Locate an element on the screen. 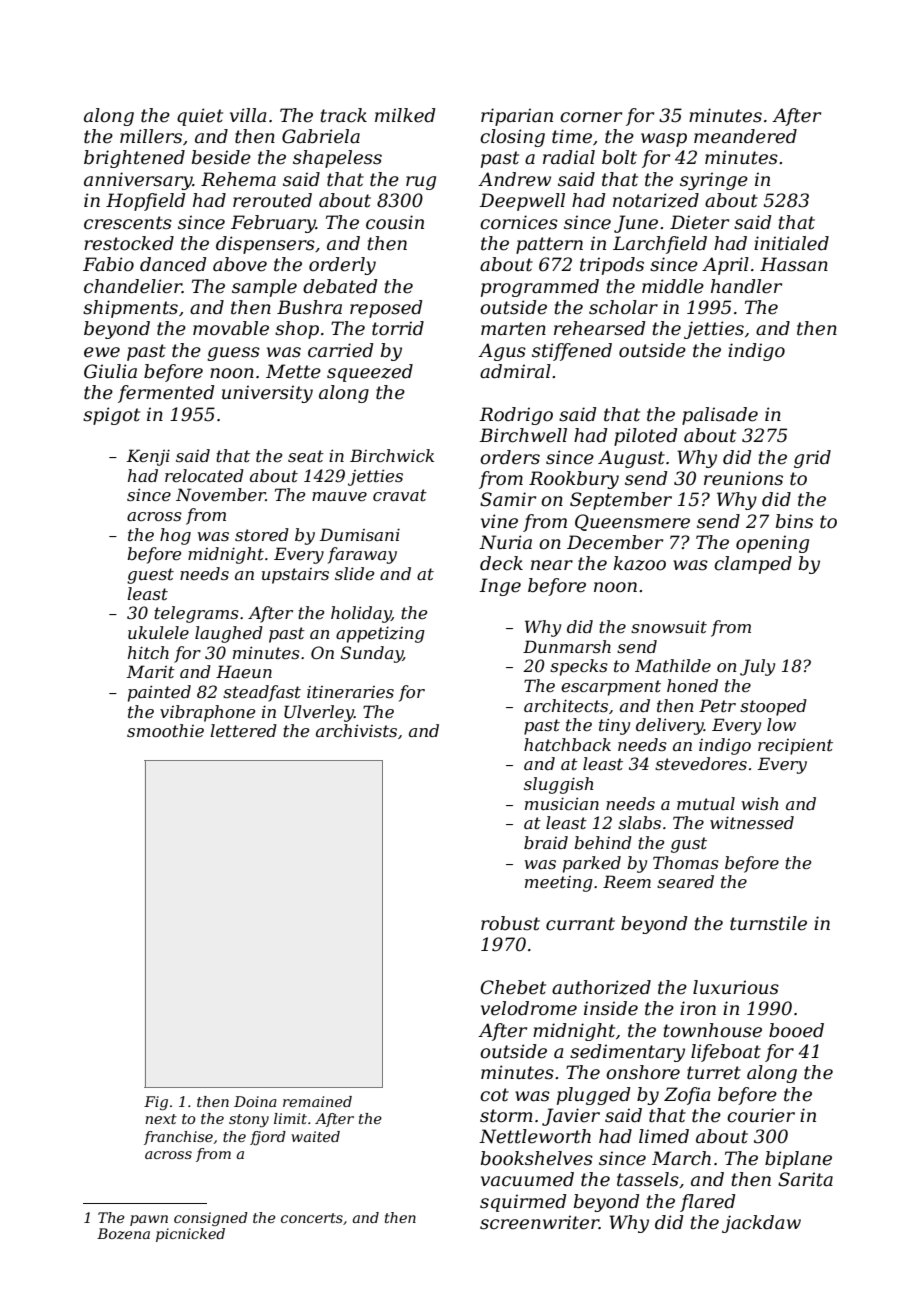  meandered is located at coordinates (745, 136).
